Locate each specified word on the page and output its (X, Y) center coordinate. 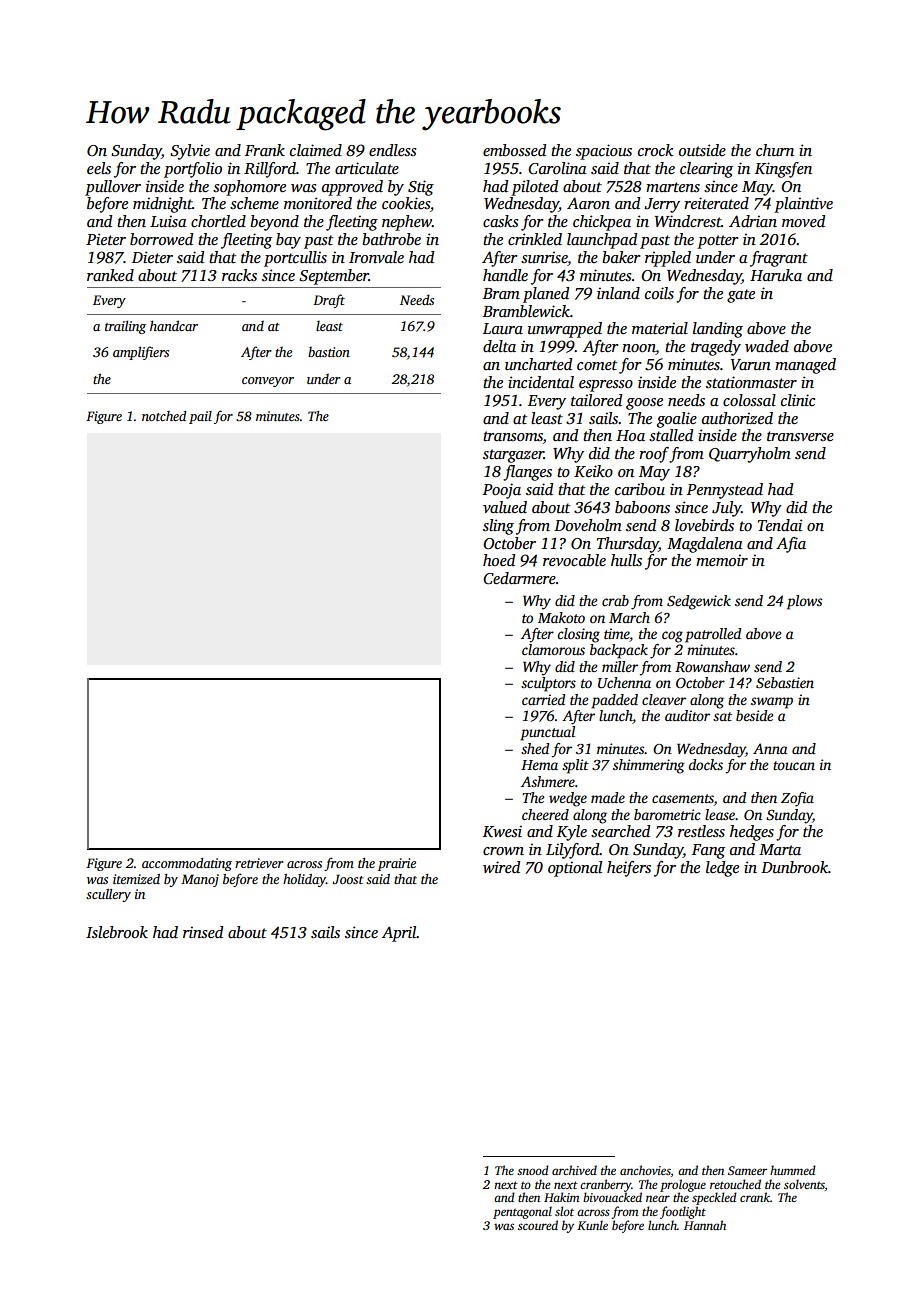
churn (775, 150)
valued (505, 507)
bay (288, 241)
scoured (538, 1225)
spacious (604, 152)
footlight (683, 1212)
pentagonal (522, 1212)
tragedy (716, 348)
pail (200, 417)
